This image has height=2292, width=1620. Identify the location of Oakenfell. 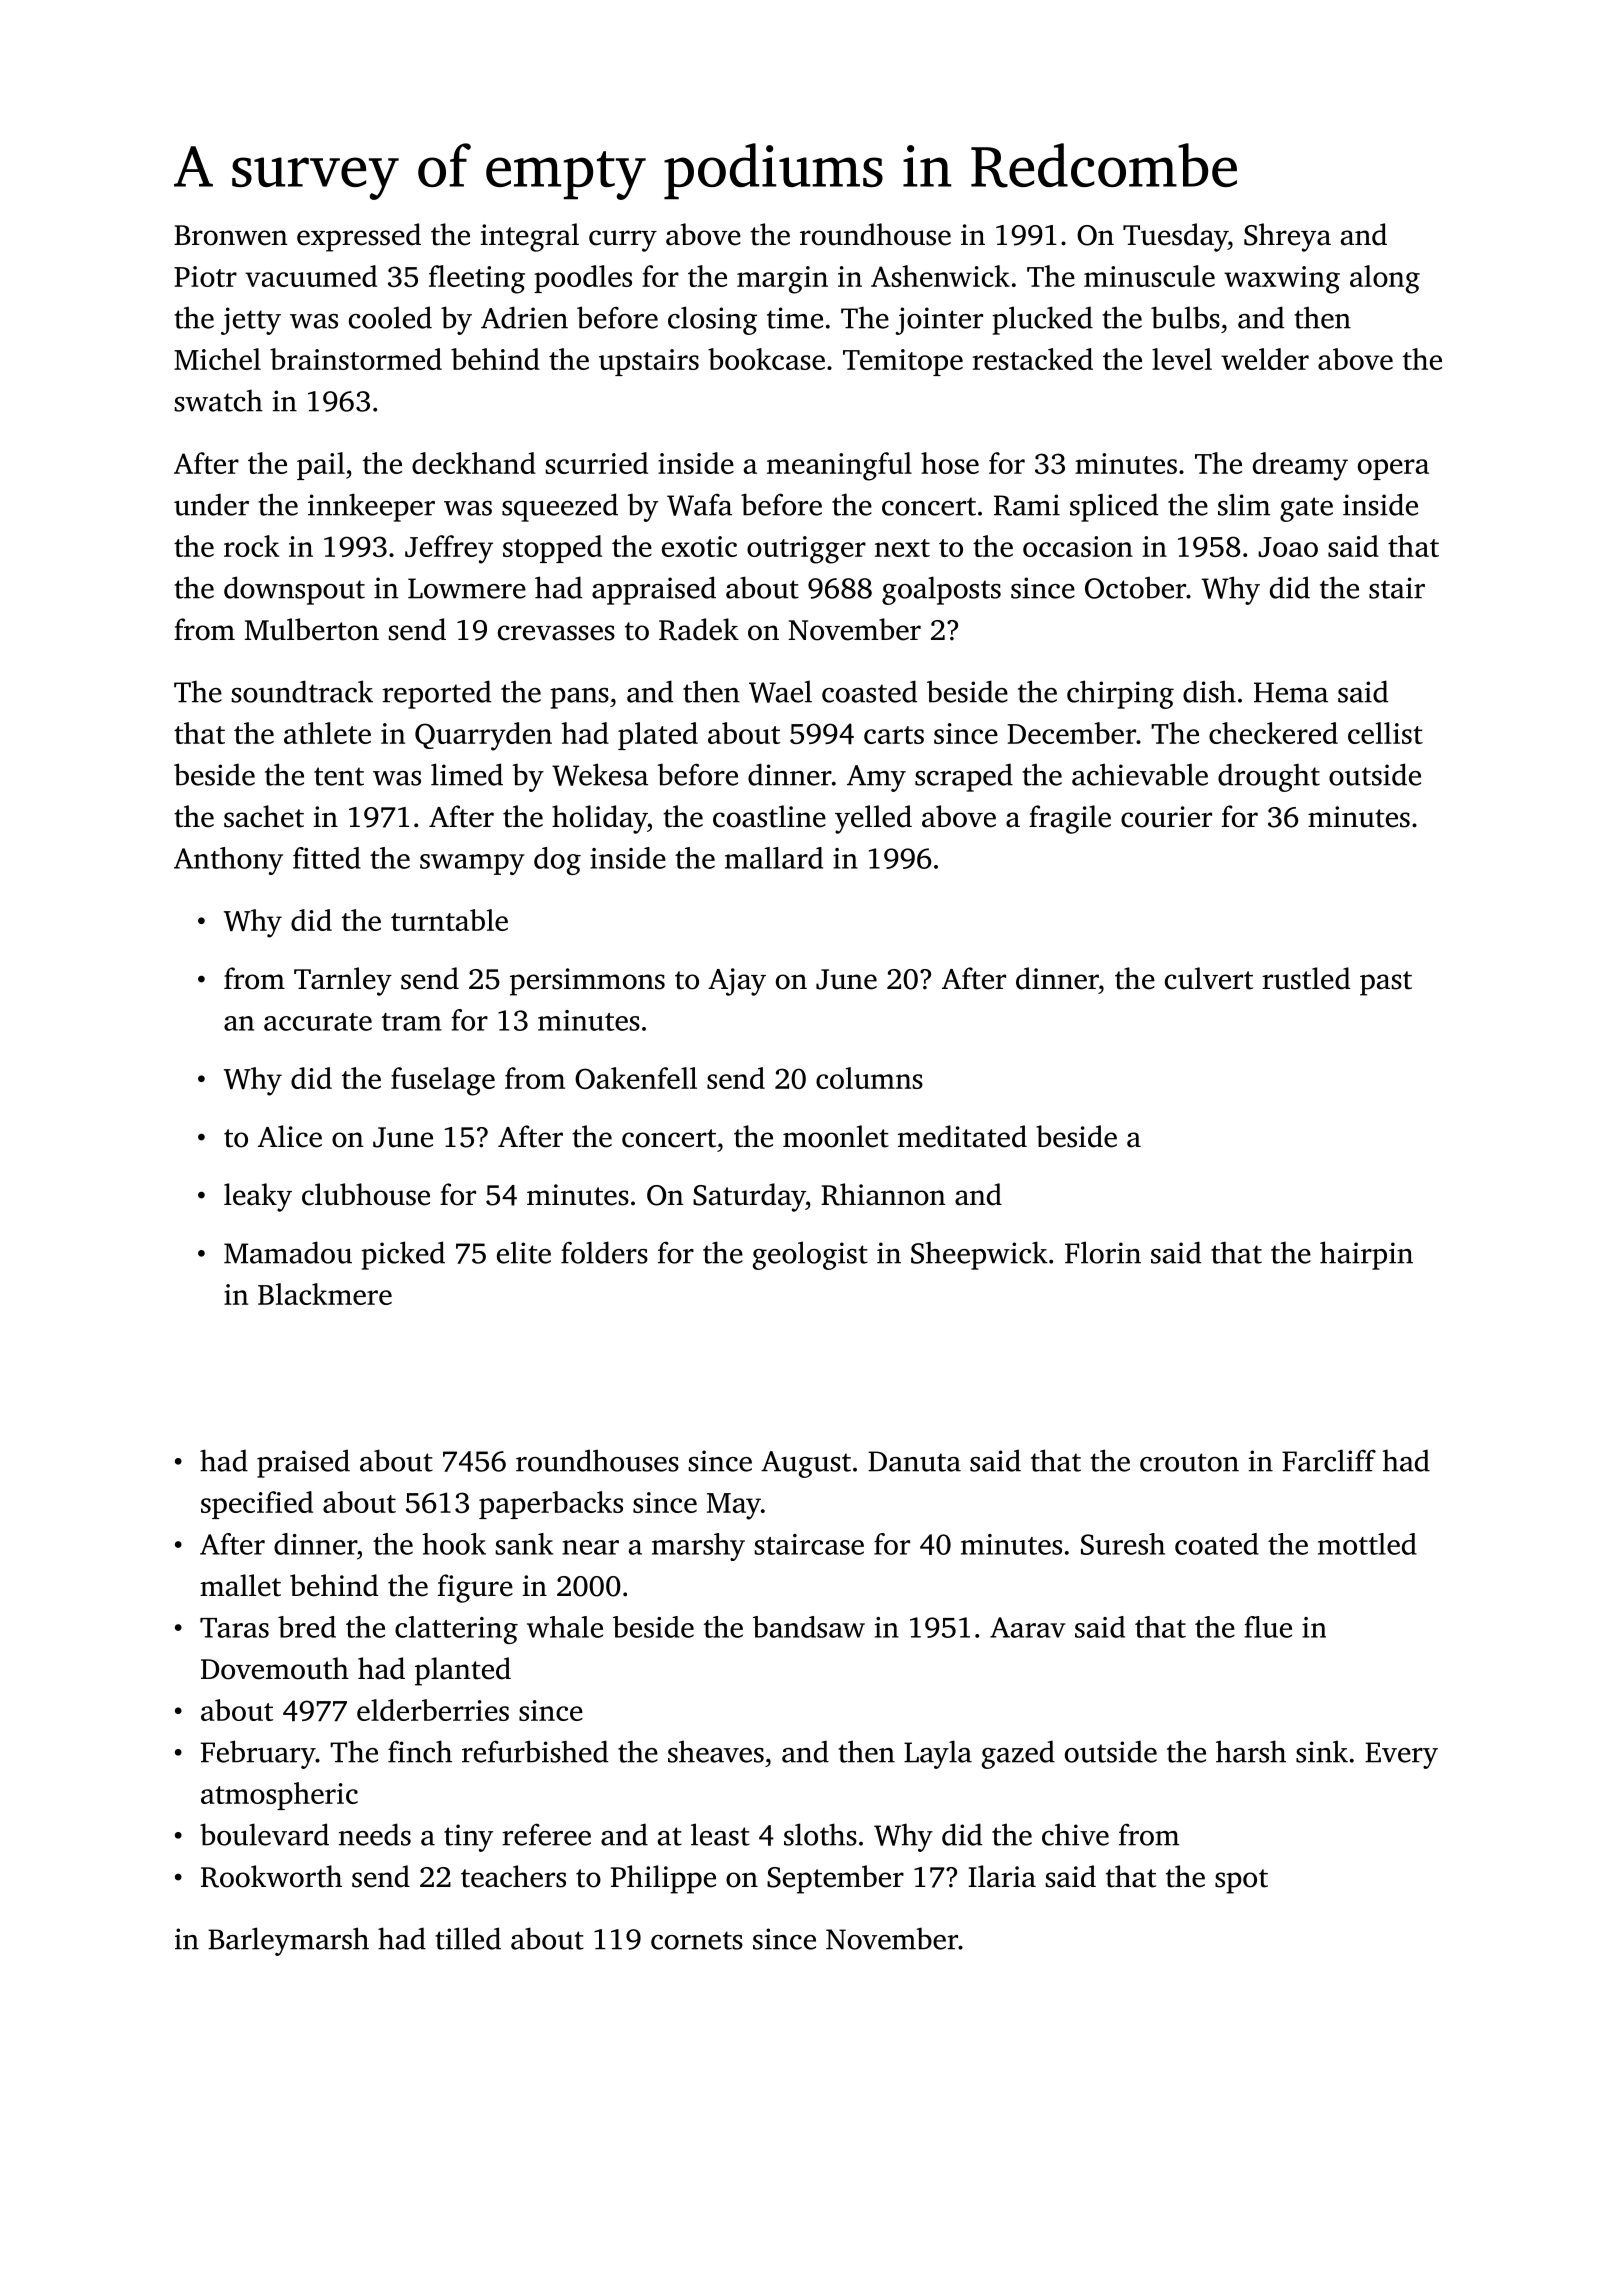
(636, 1078).
